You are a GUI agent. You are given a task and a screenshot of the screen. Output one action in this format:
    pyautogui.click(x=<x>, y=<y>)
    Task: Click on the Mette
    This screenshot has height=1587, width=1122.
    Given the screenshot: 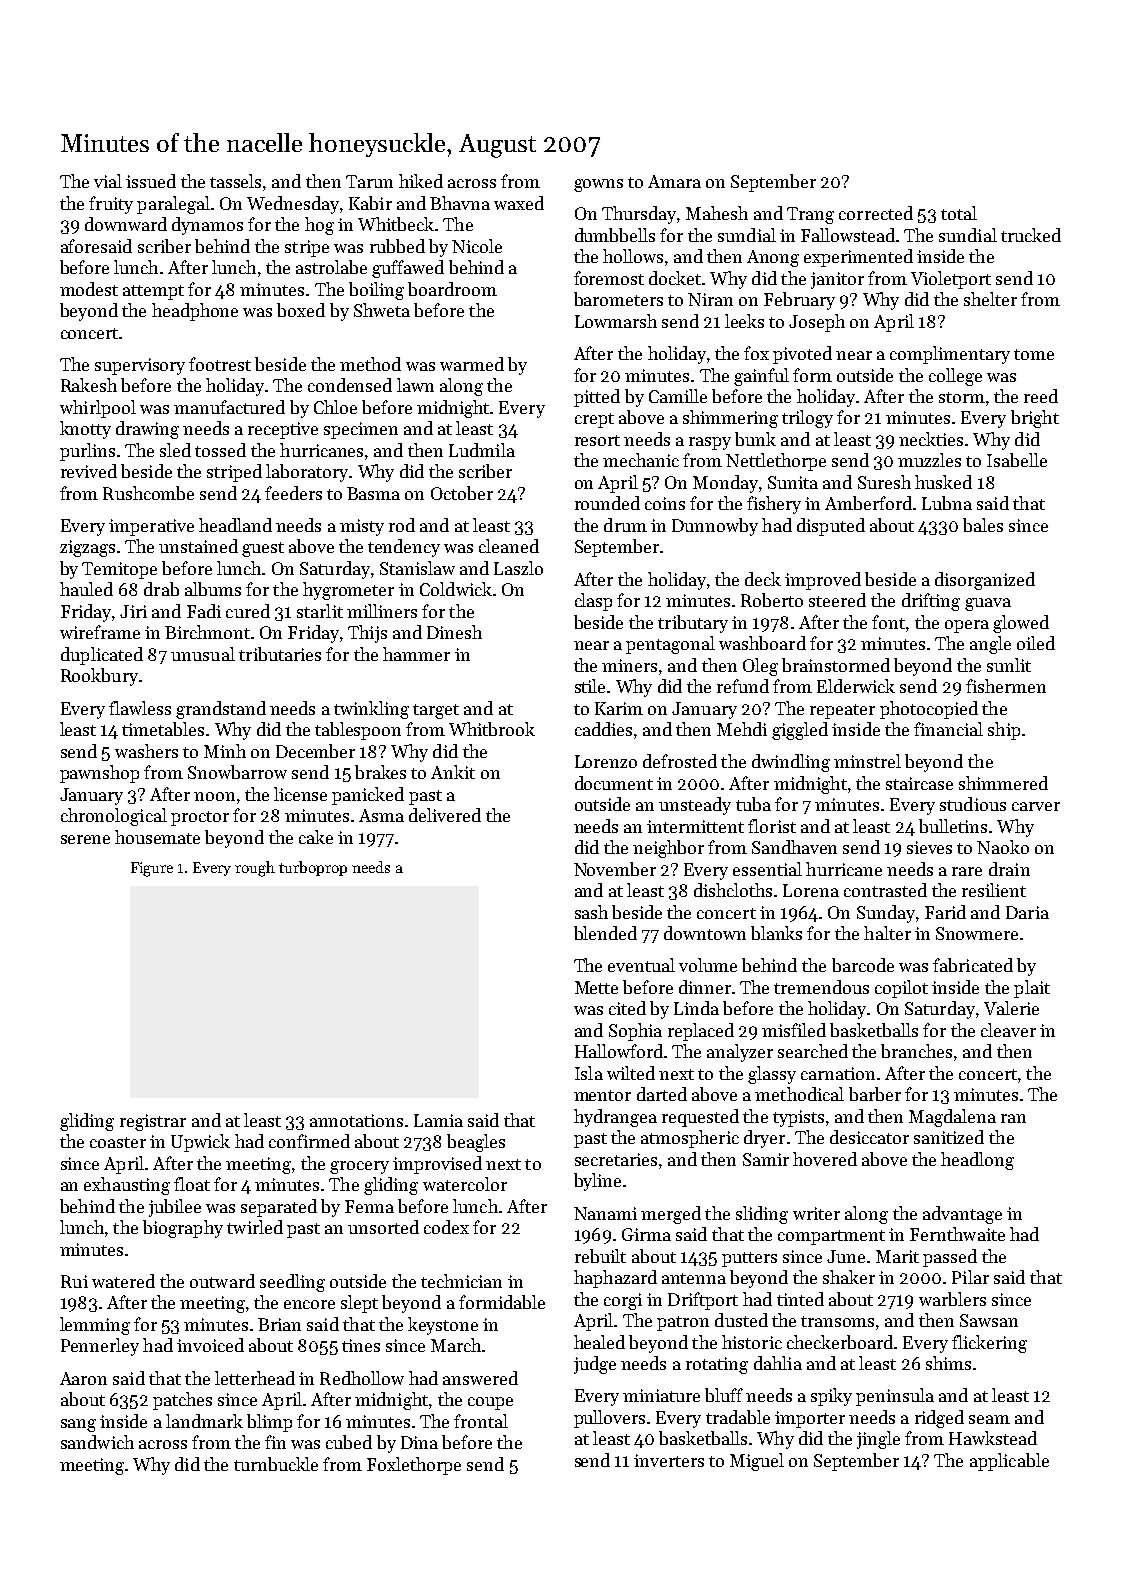 What is the action you would take?
    pyautogui.click(x=596, y=987)
